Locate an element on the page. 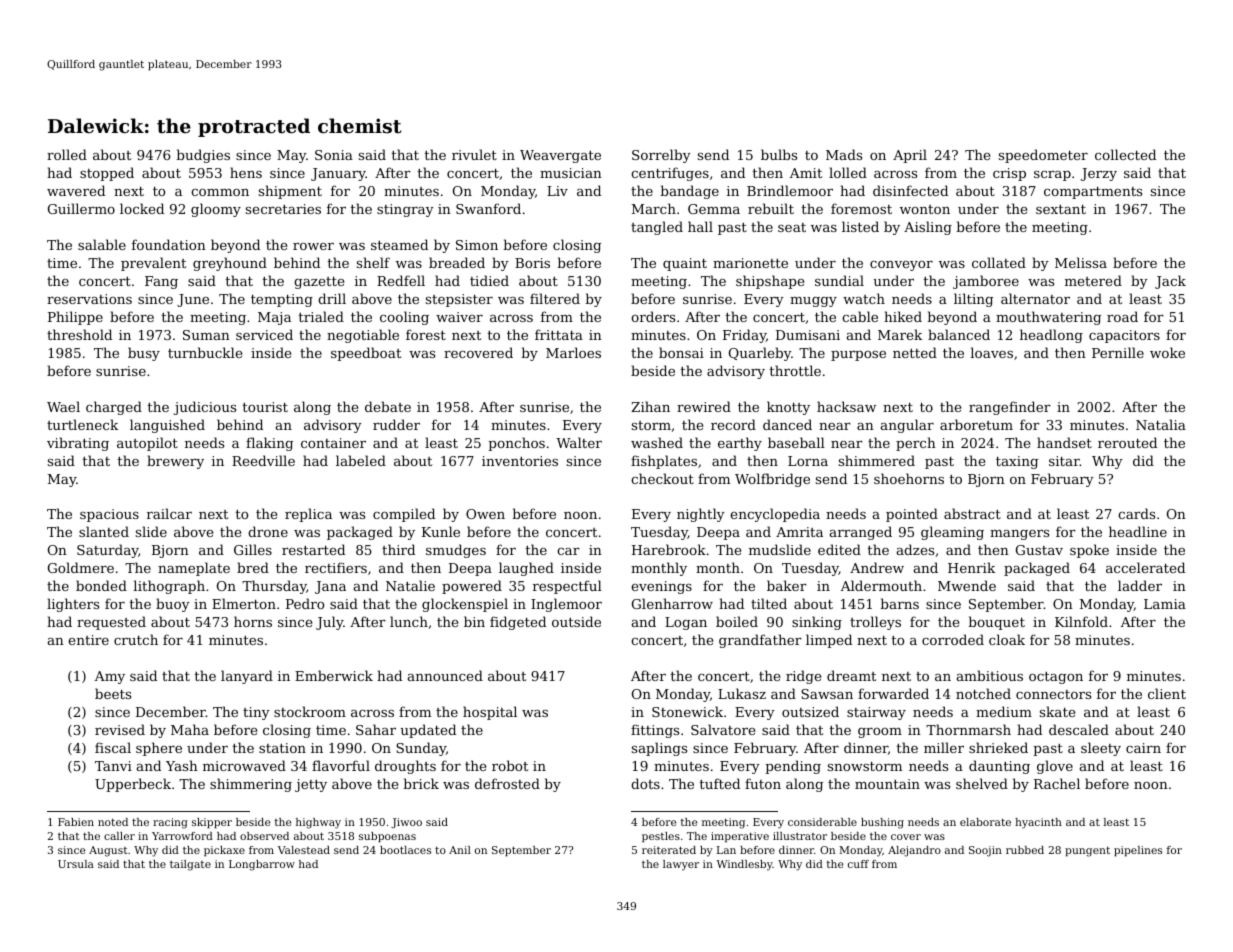 The width and height of the image is (1233, 952). conveyor is located at coordinates (901, 266).
